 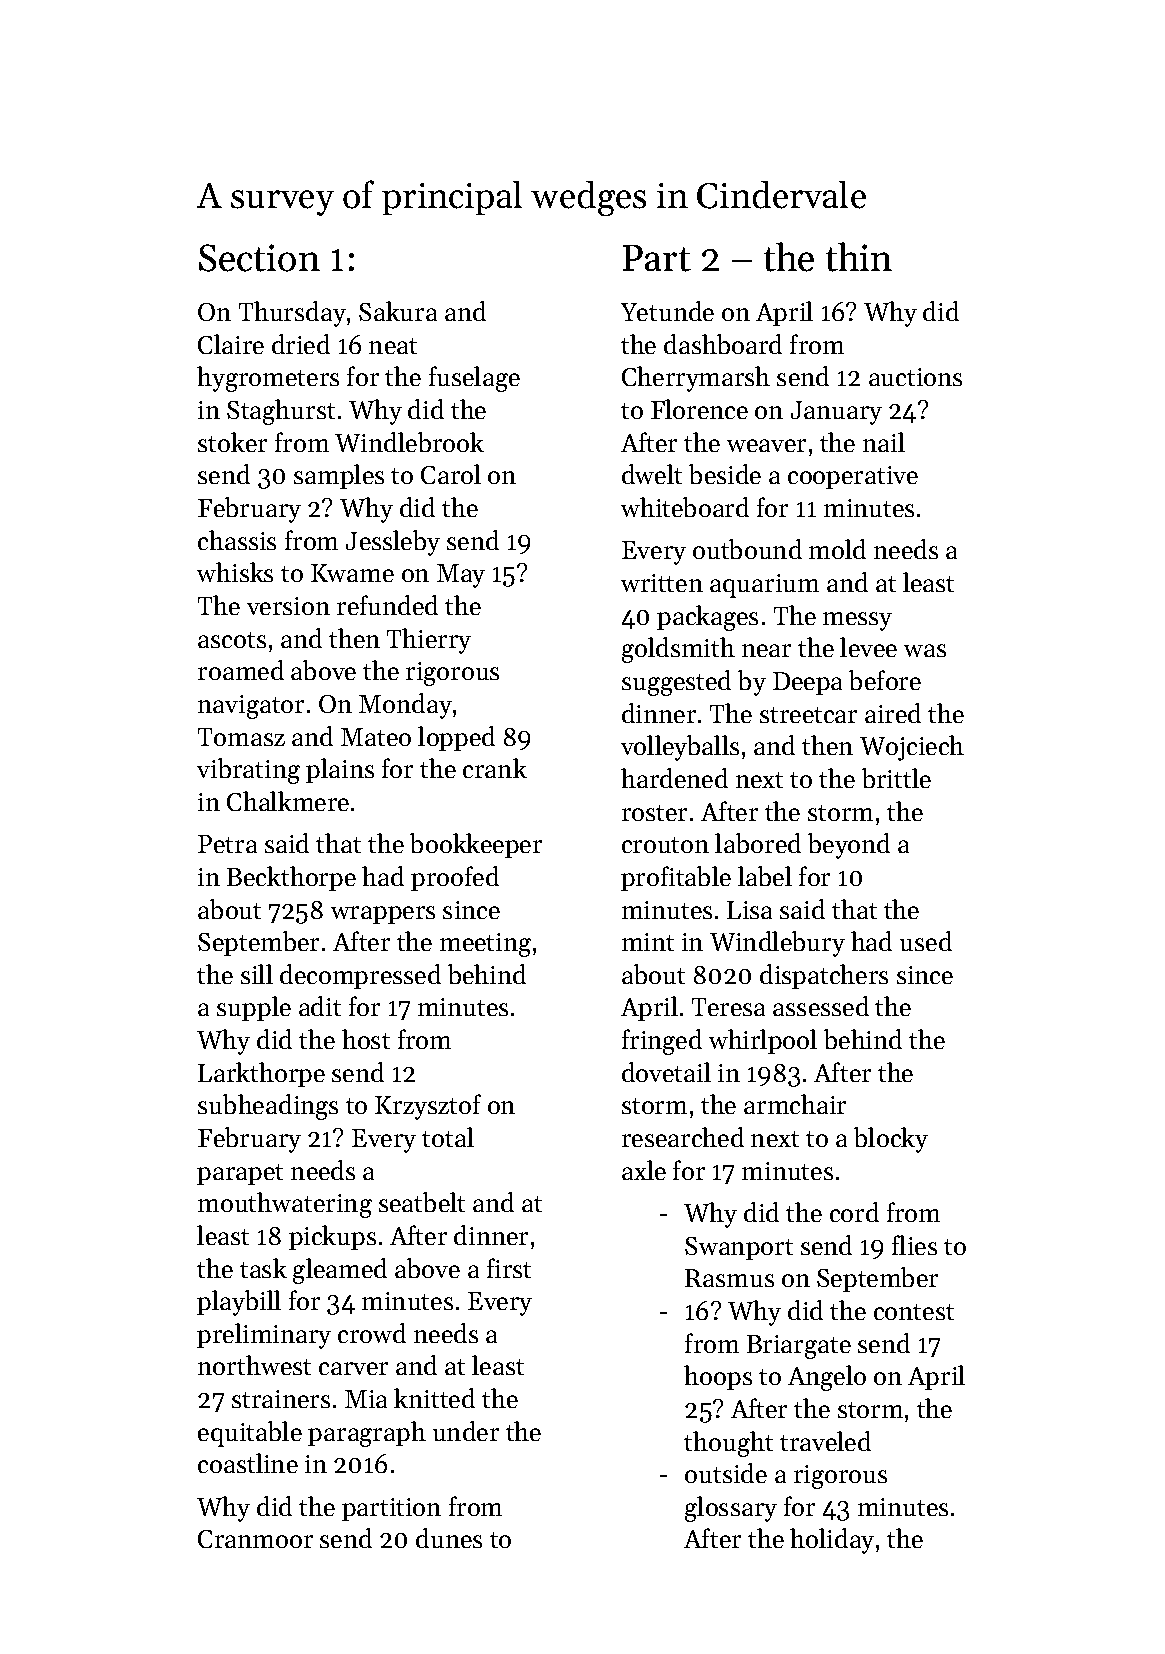 I want to click on carver, so click(x=353, y=1368).
